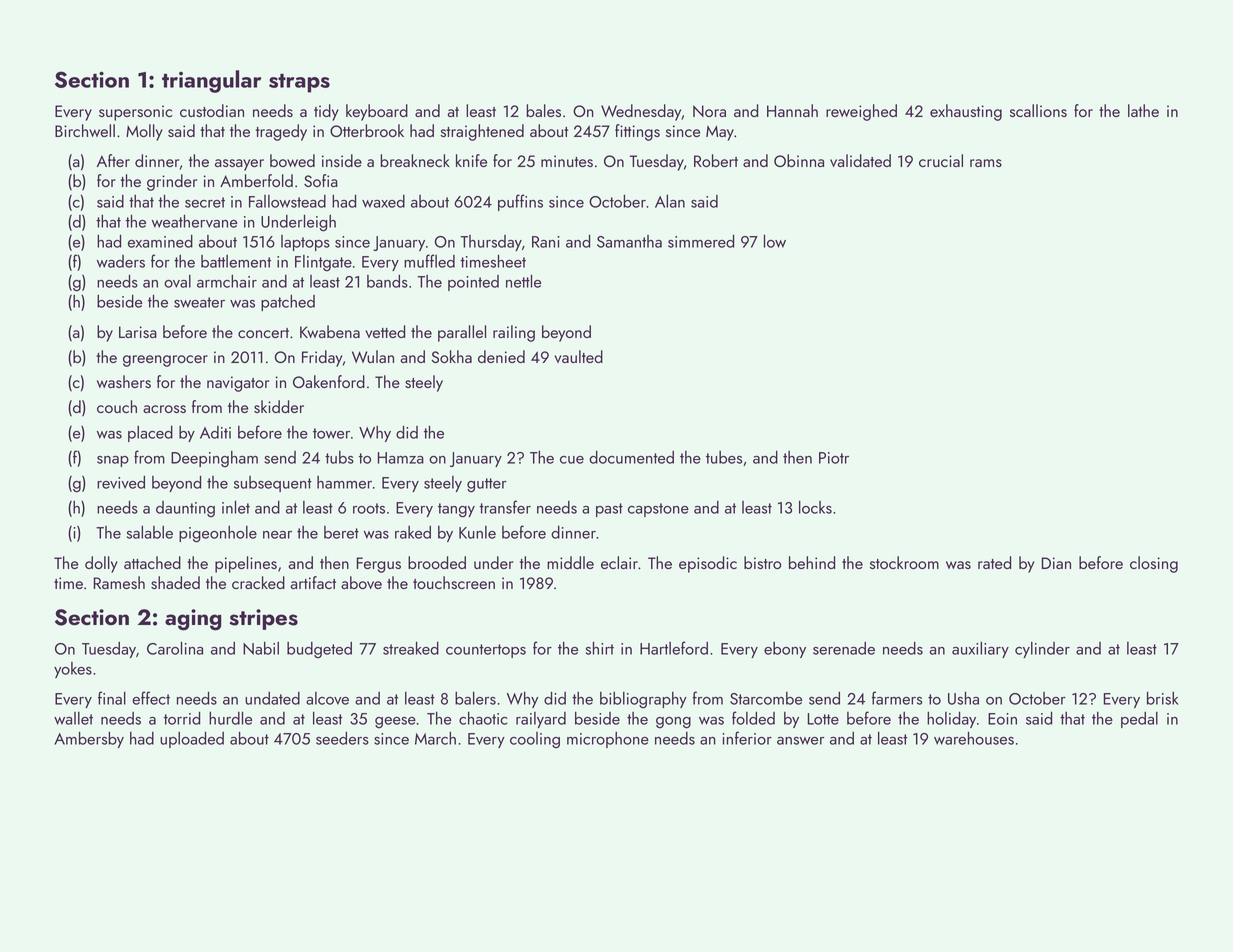  Describe the element at coordinates (834, 458) in the image. I see `Piotr` at that location.
